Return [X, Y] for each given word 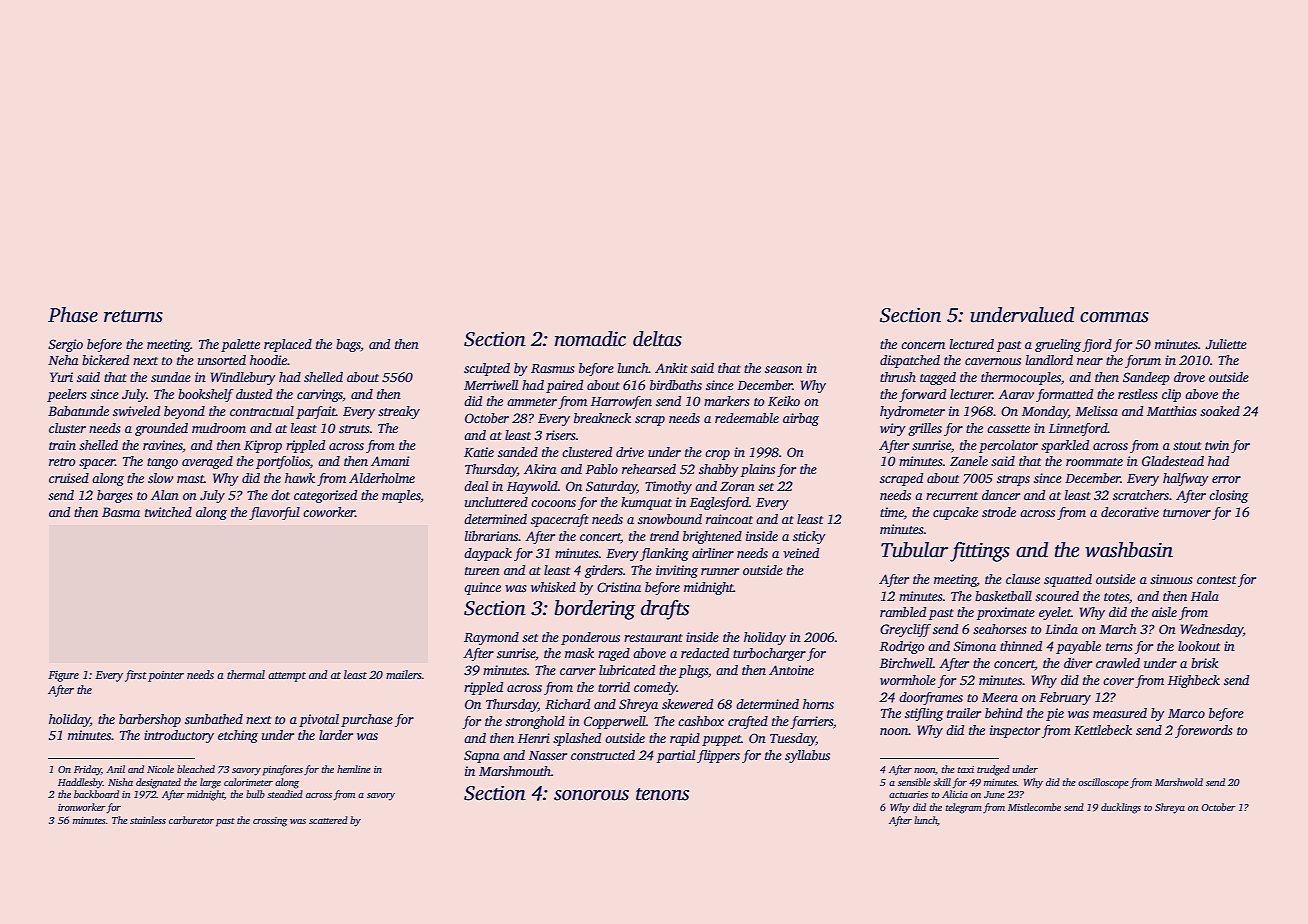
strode [999, 512]
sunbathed [214, 719]
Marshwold [1179, 782]
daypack [488, 554]
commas [1114, 317]
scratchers [1141, 495]
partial [676, 756]
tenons [662, 794]
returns [133, 316]
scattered [328, 820]
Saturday [611, 487]
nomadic [590, 339]
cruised [69, 478]
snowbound [670, 519]
